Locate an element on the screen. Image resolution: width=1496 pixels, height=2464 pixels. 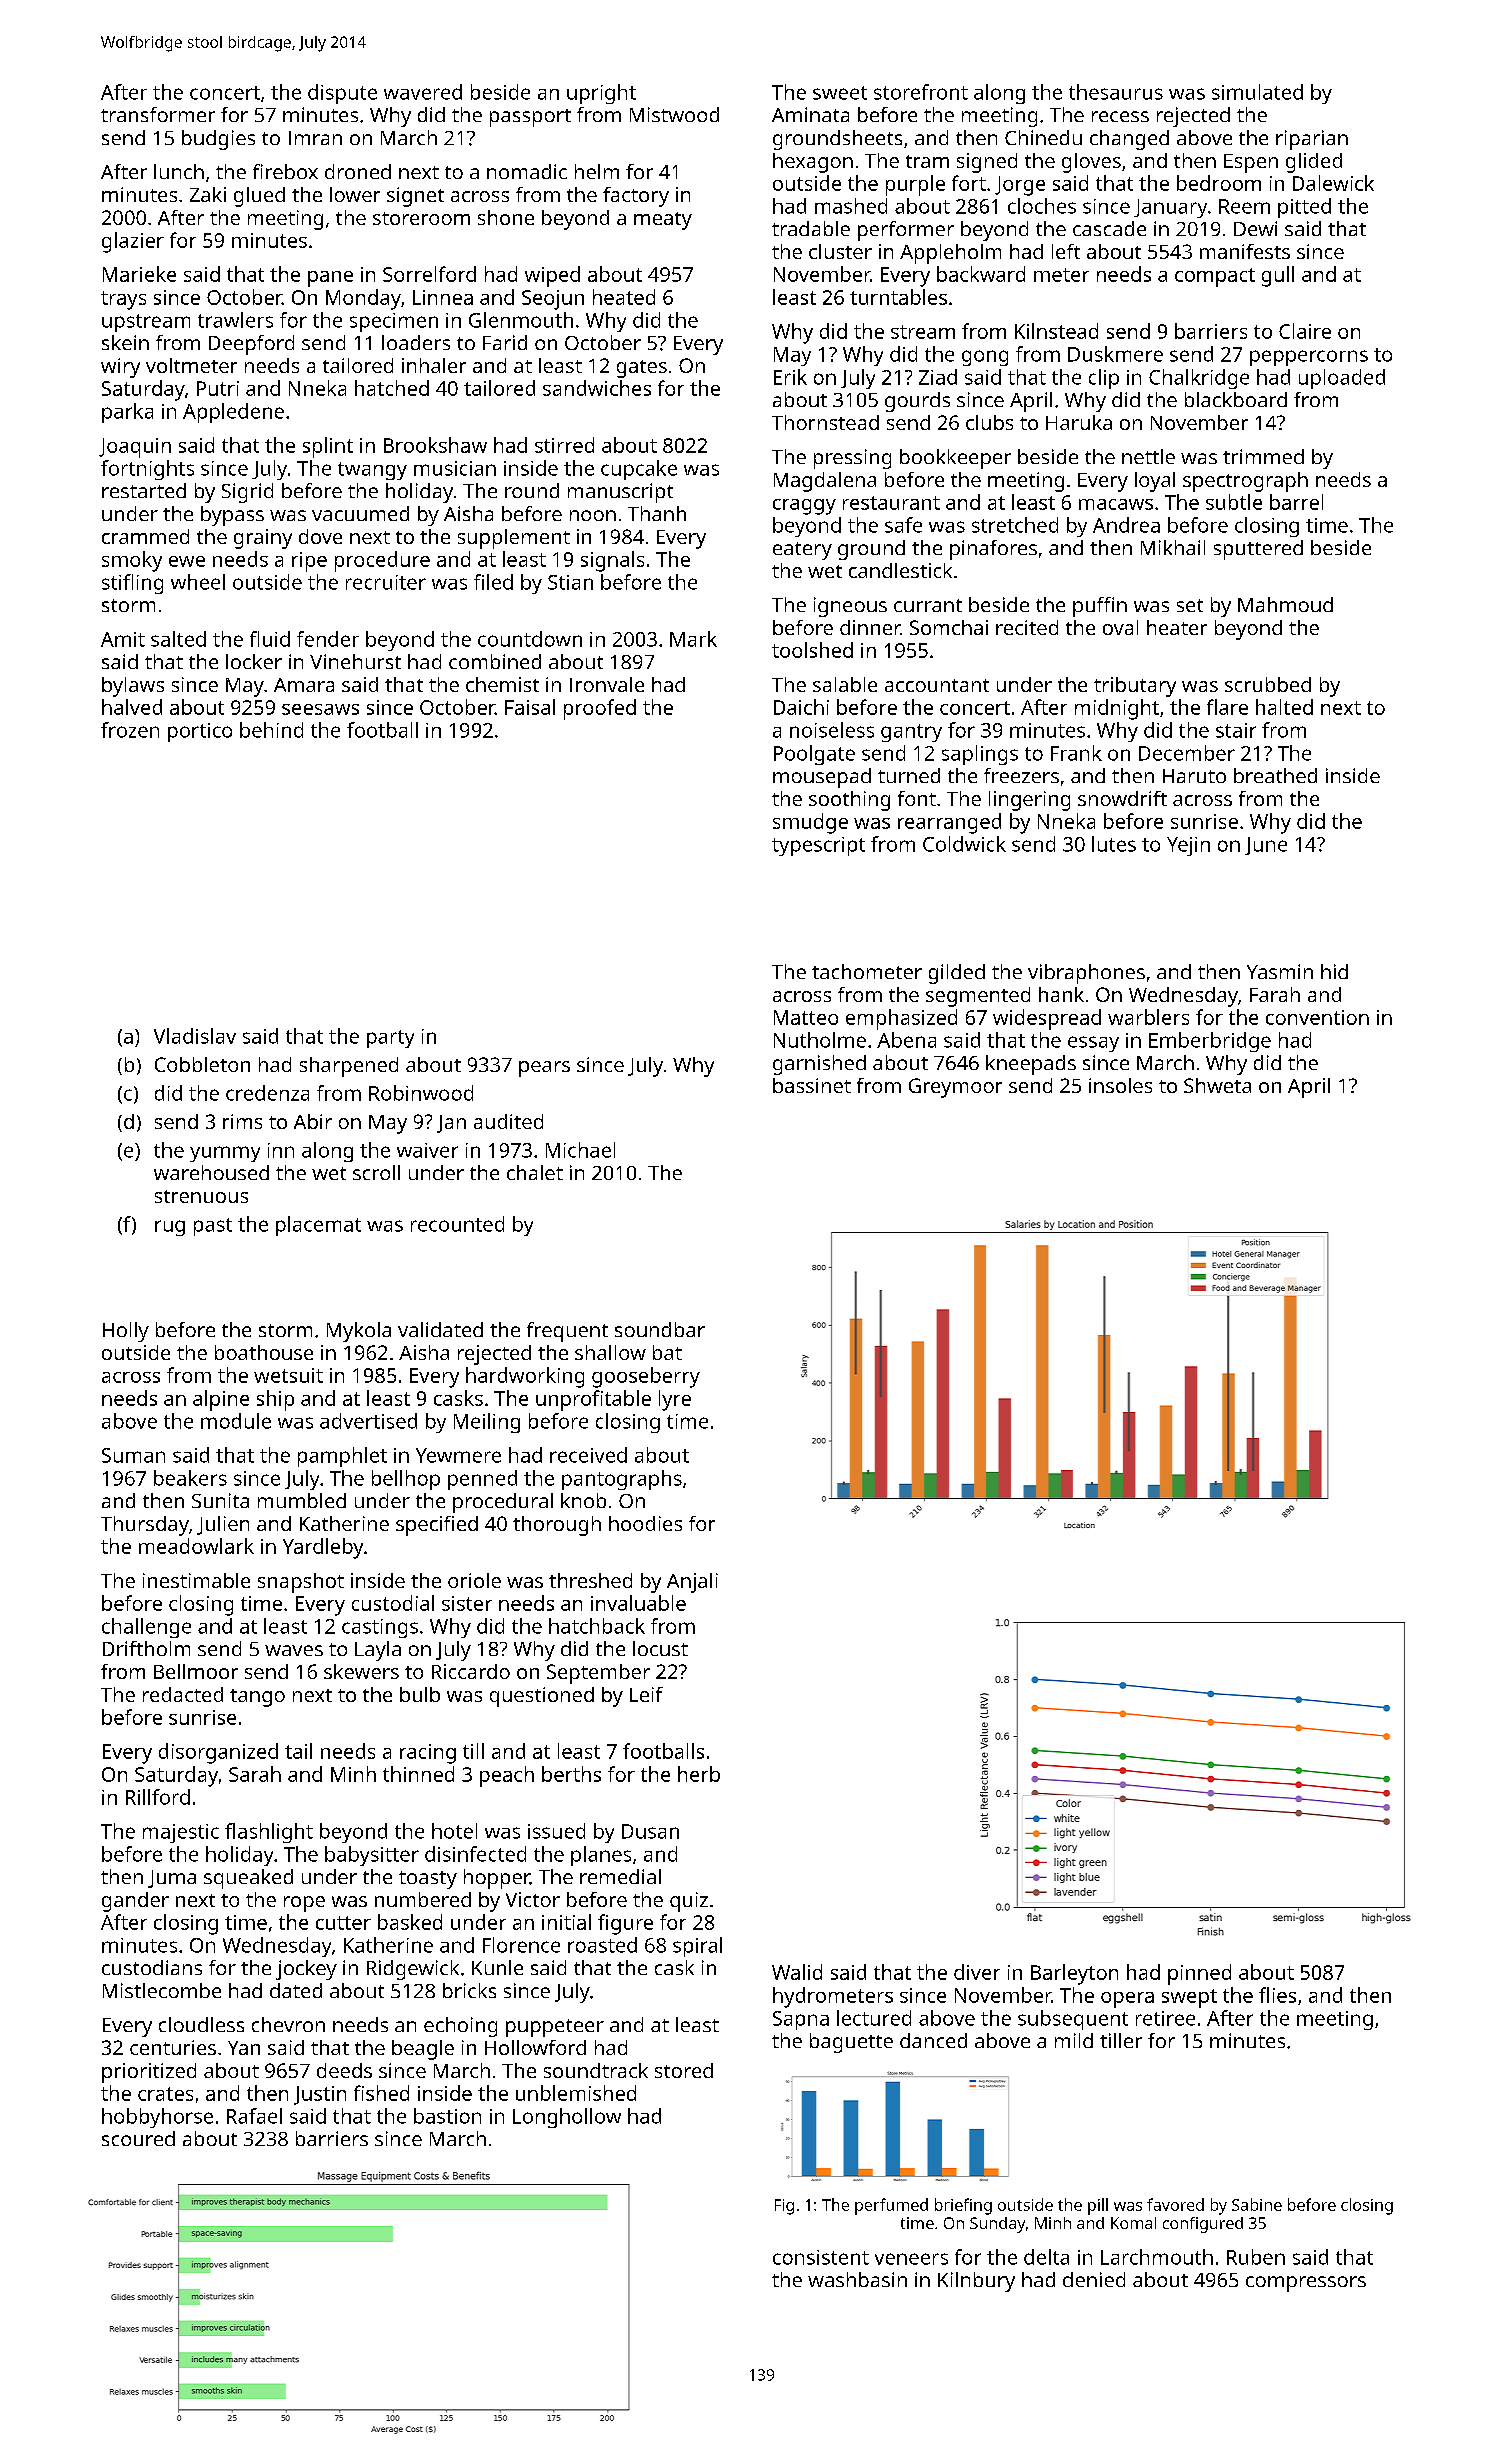
sweet is located at coordinates (840, 93).
